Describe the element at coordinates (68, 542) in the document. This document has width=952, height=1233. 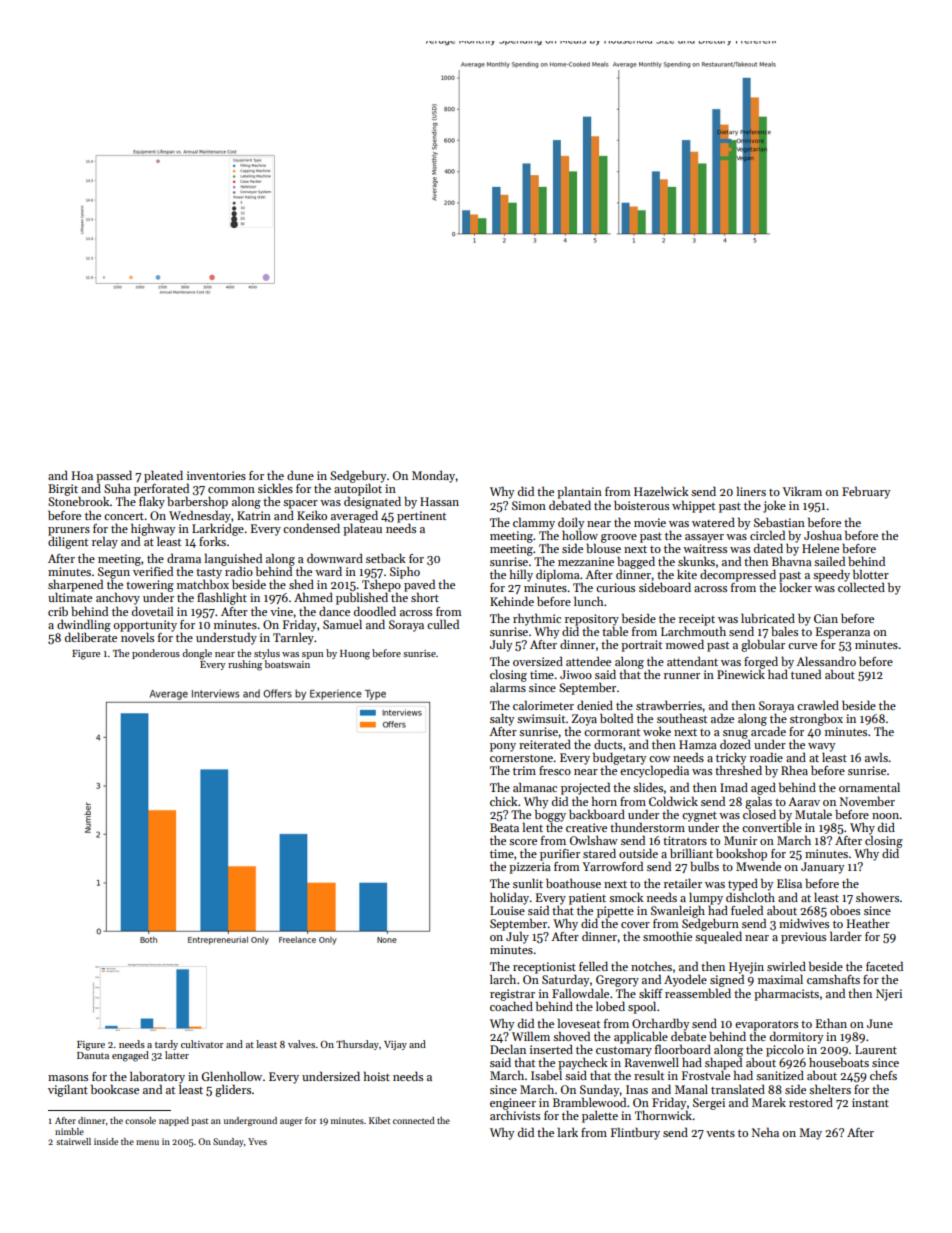
I see `diligent` at that location.
